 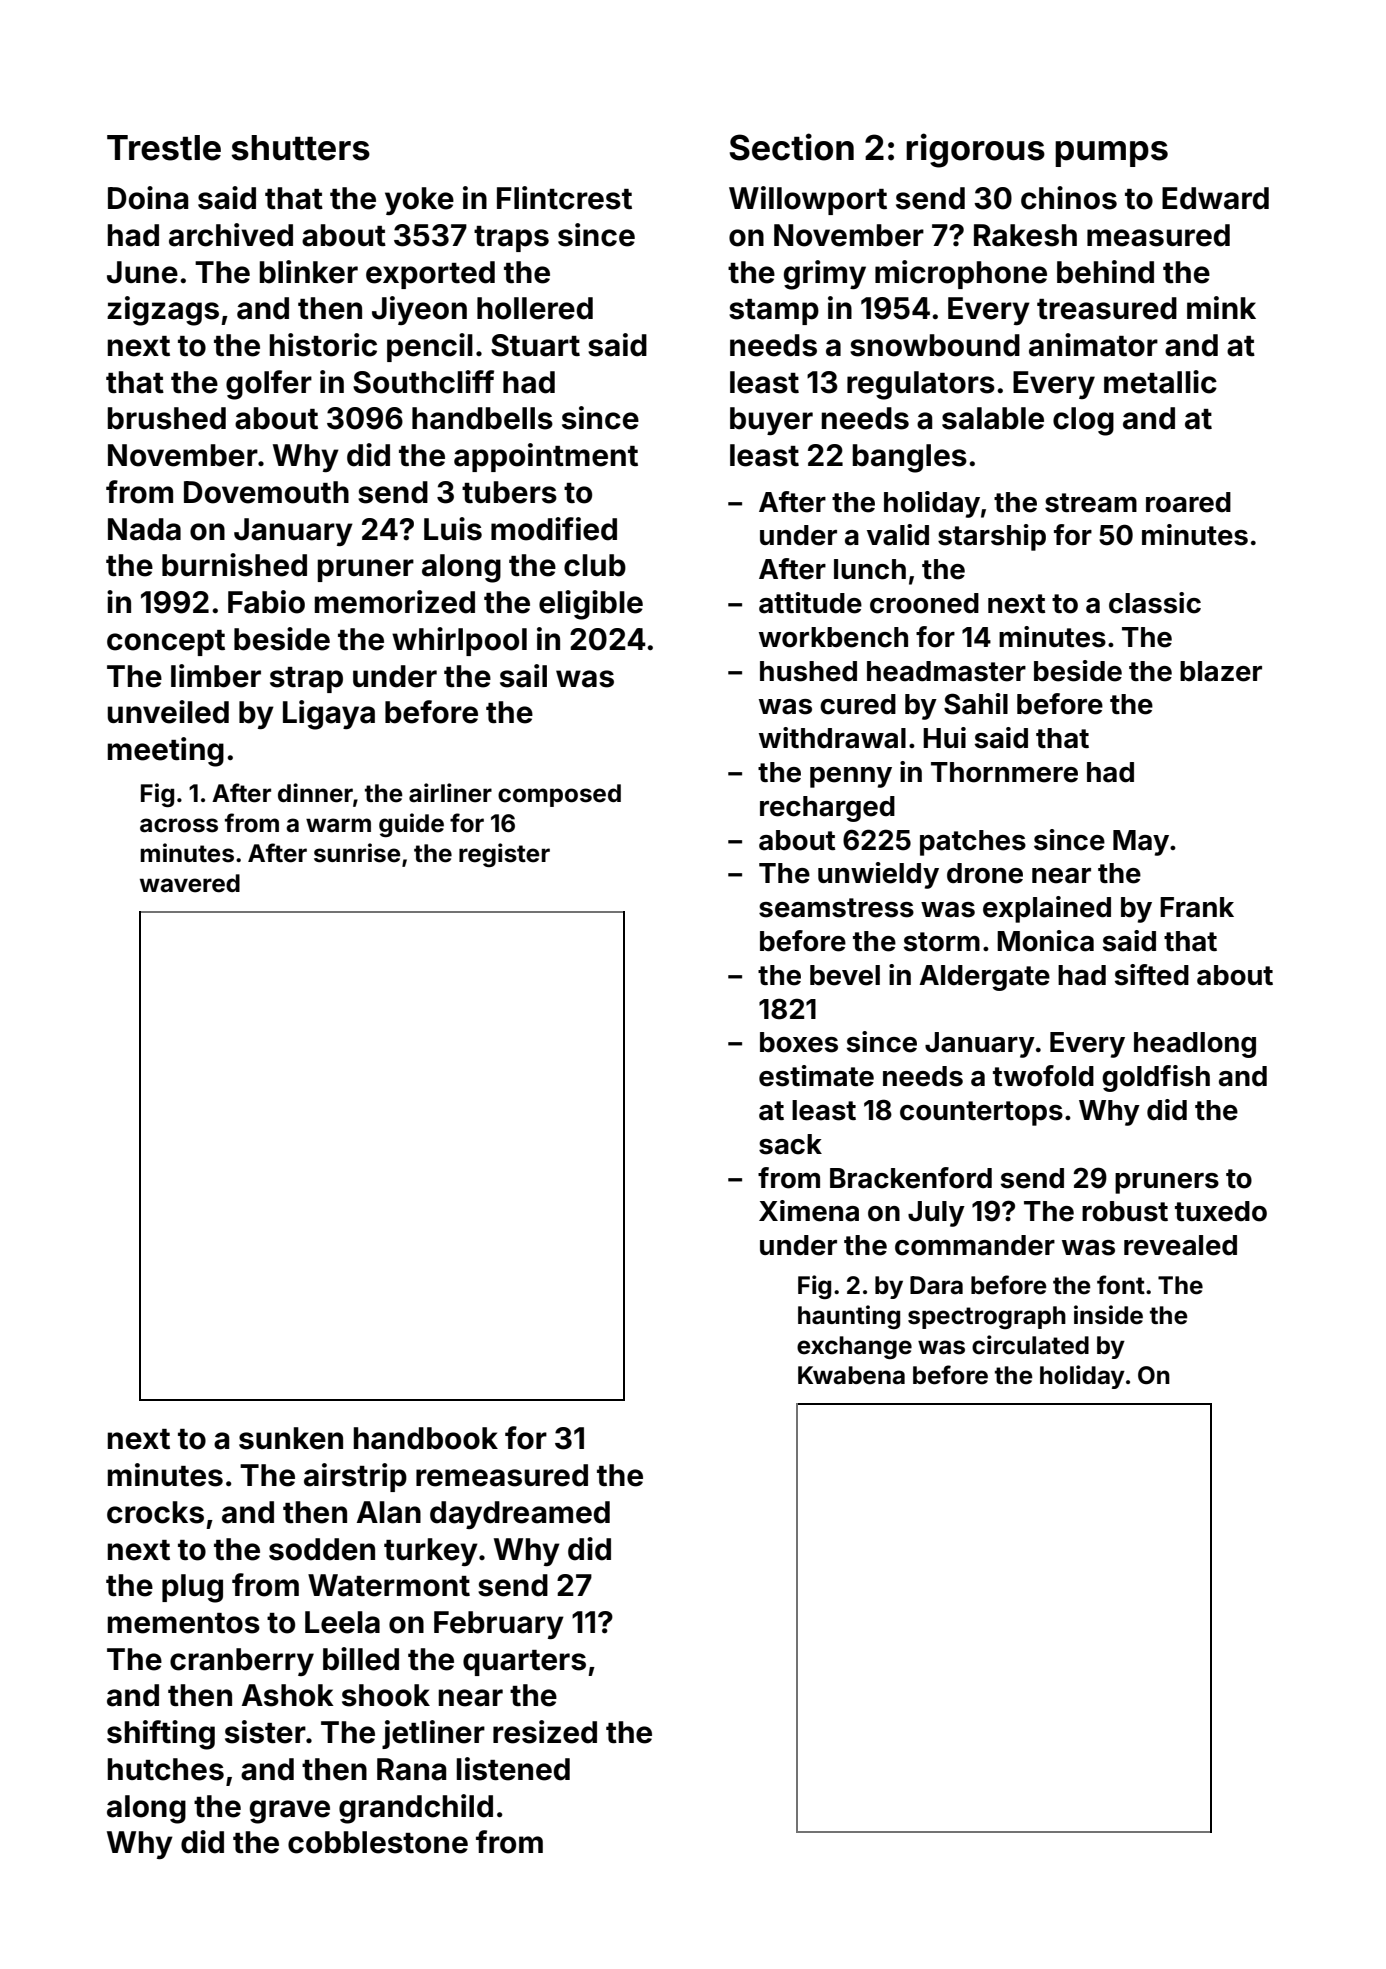 What do you see at coordinates (771, 421) in the page?
I see `buyer` at bounding box center [771, 421].
